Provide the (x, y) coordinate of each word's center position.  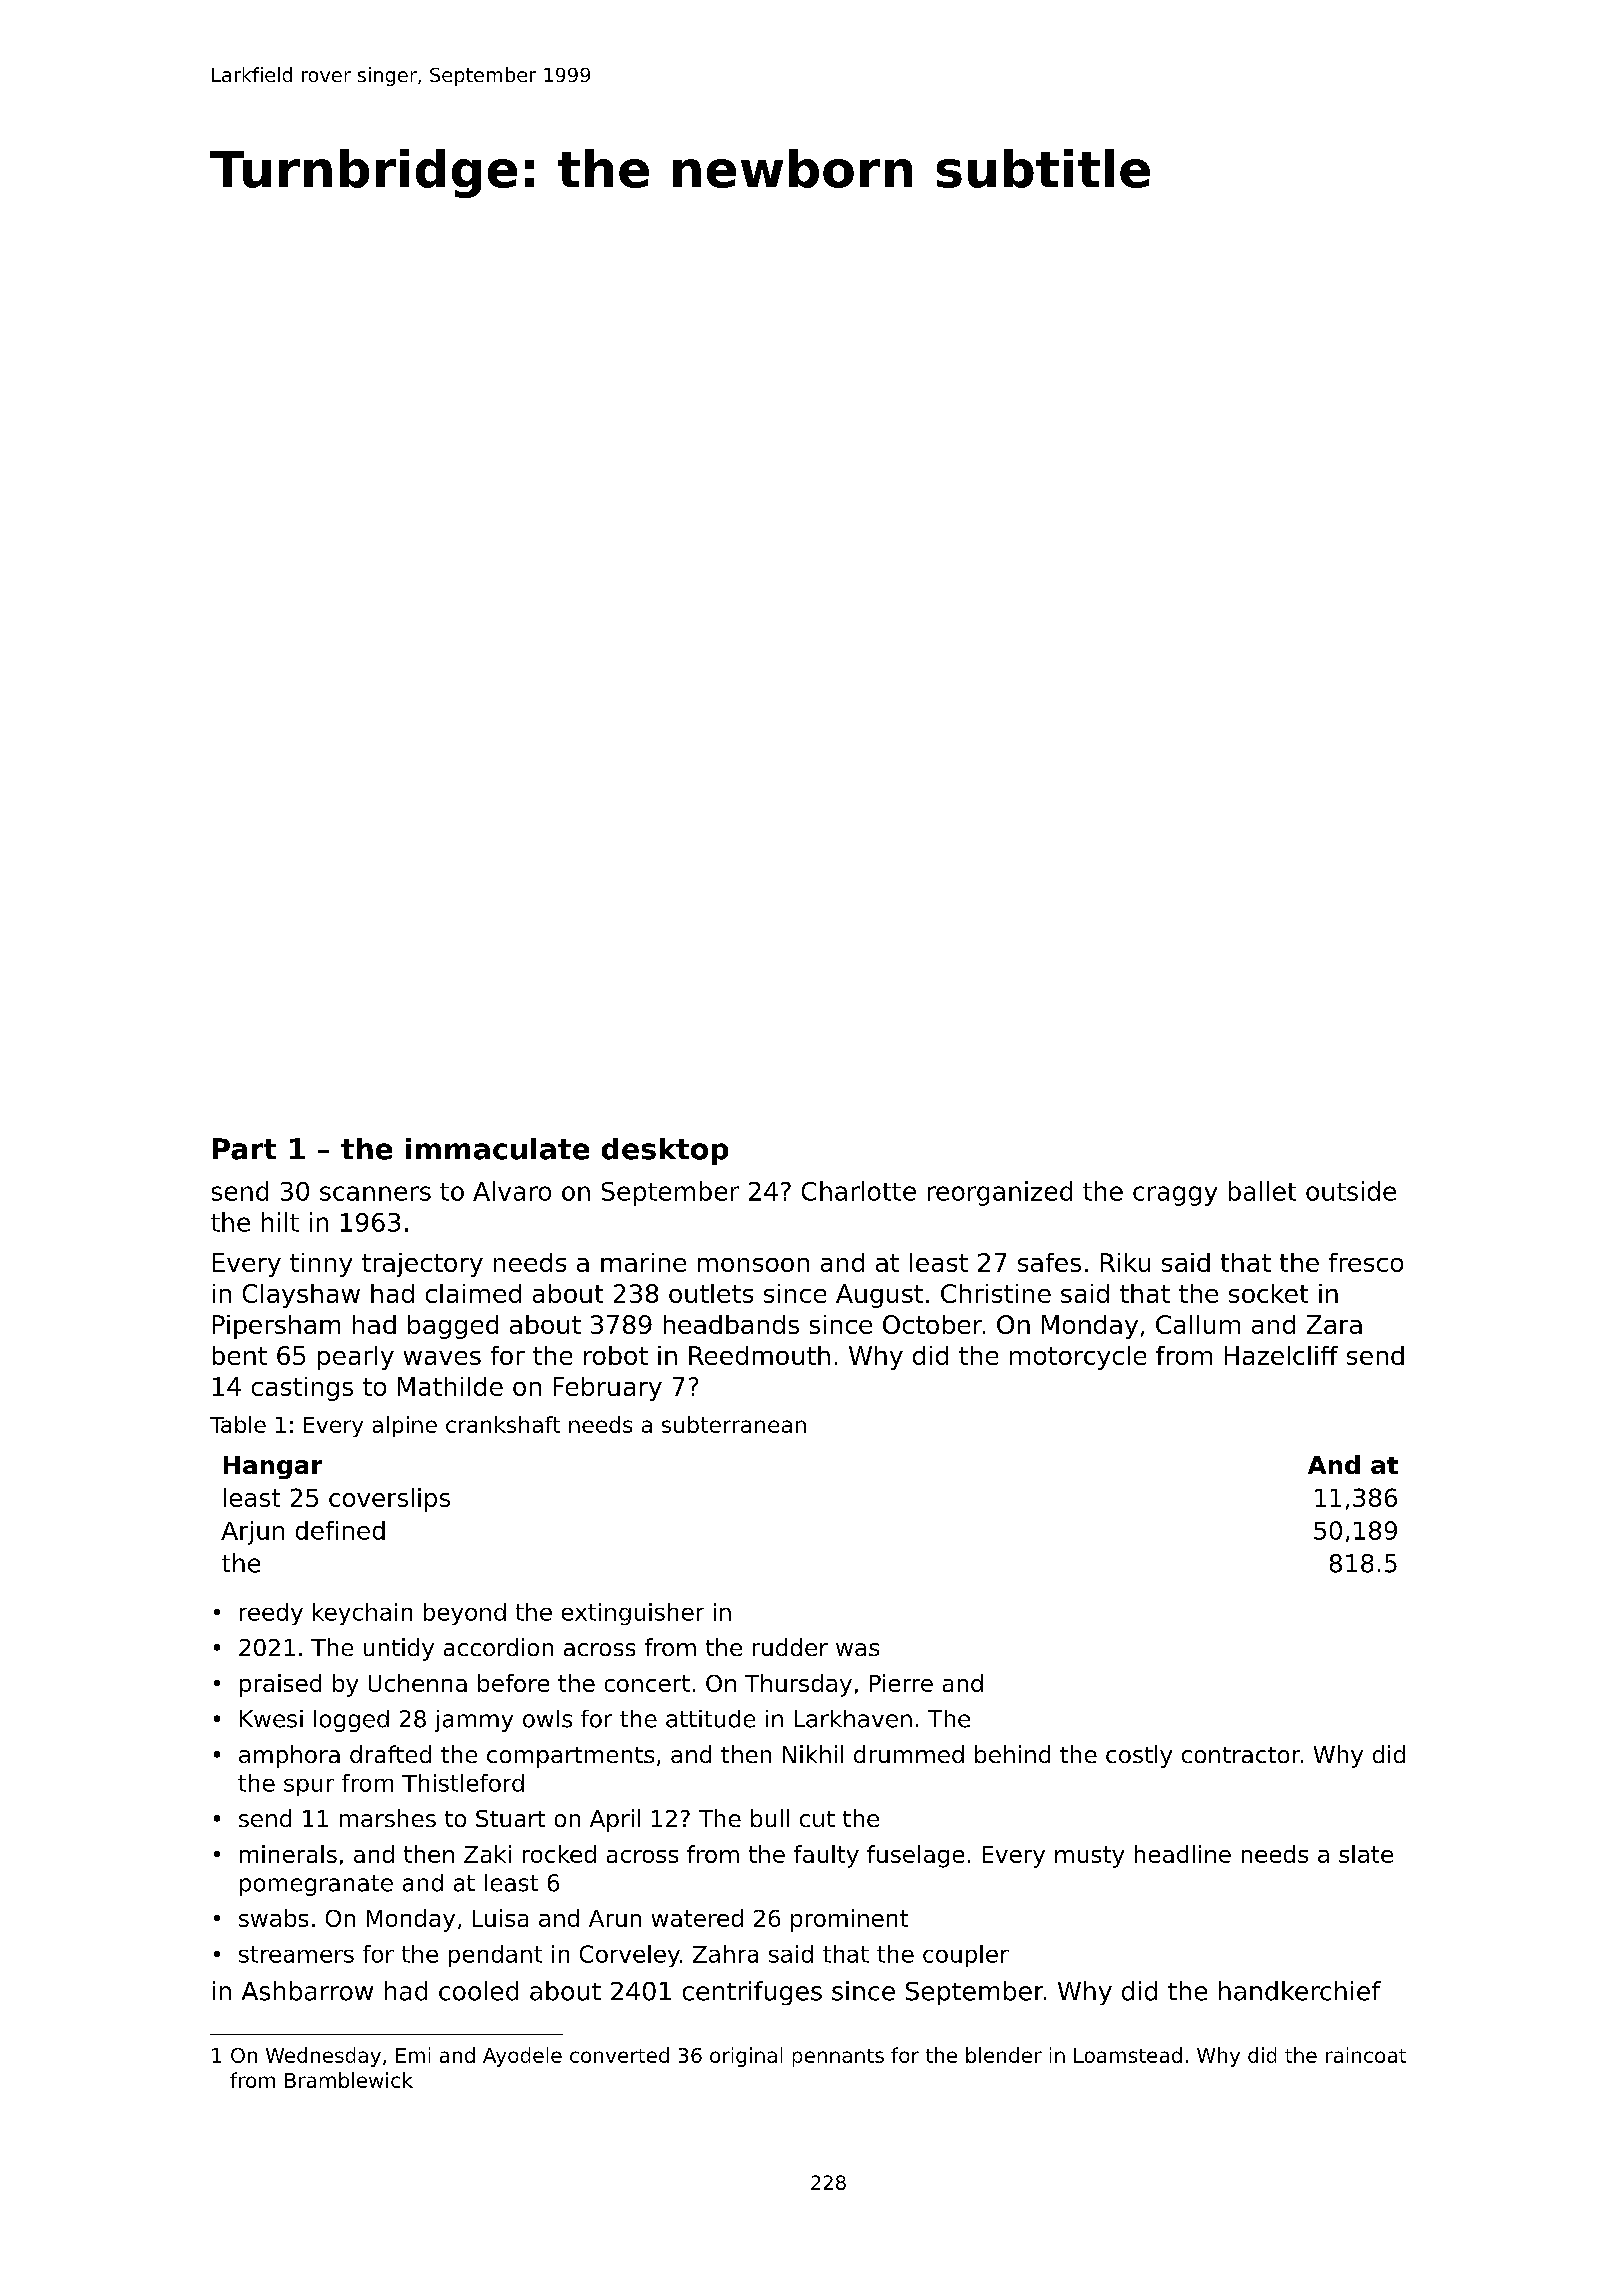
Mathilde (450, 1386)
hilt (280, 1222)
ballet (1262, 1191)
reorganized (1000, 1193)
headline (1183, 1854)
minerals (288, 1854)
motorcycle (1078, 1358)
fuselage (915, 1856)
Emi (413, 2055)
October (932, 1324)
